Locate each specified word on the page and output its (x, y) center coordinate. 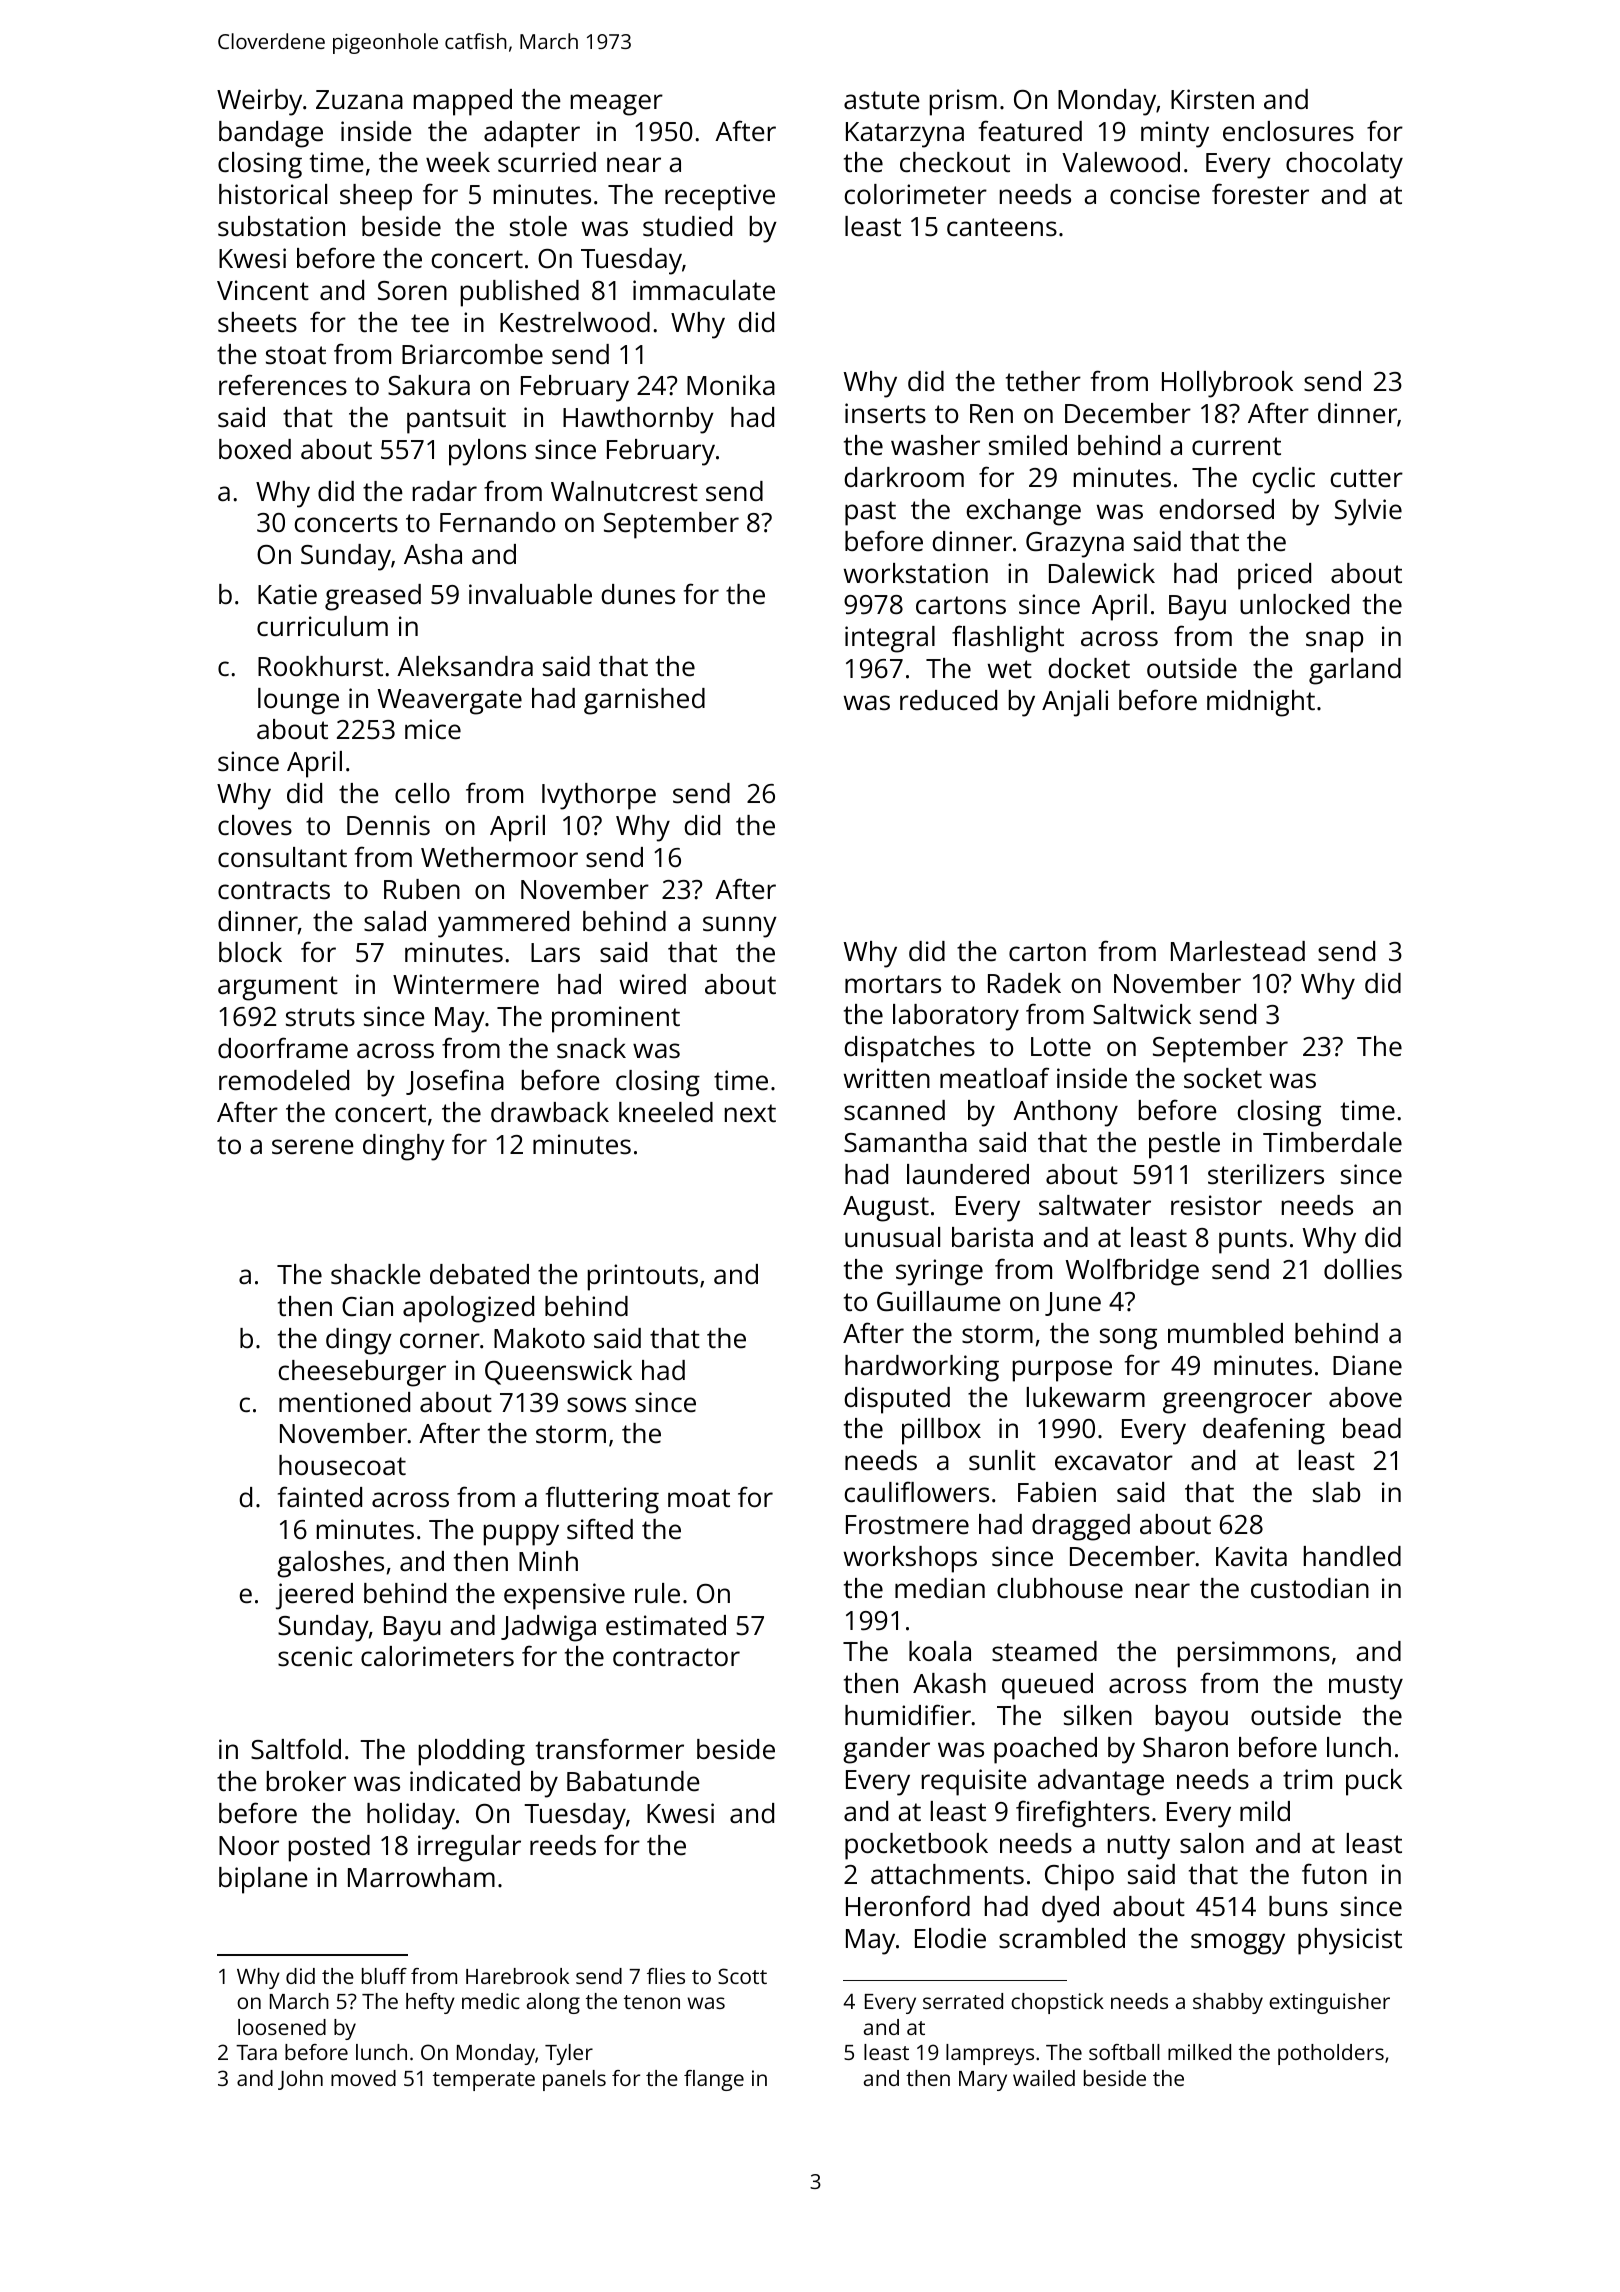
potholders (1331, 2054)
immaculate (704, 290)
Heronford (908, 1906)
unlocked (1294, 604)
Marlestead (1238, 951)
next (750, 1113)
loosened (282, 2027)
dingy (359, 1341)
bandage (271, 134)
